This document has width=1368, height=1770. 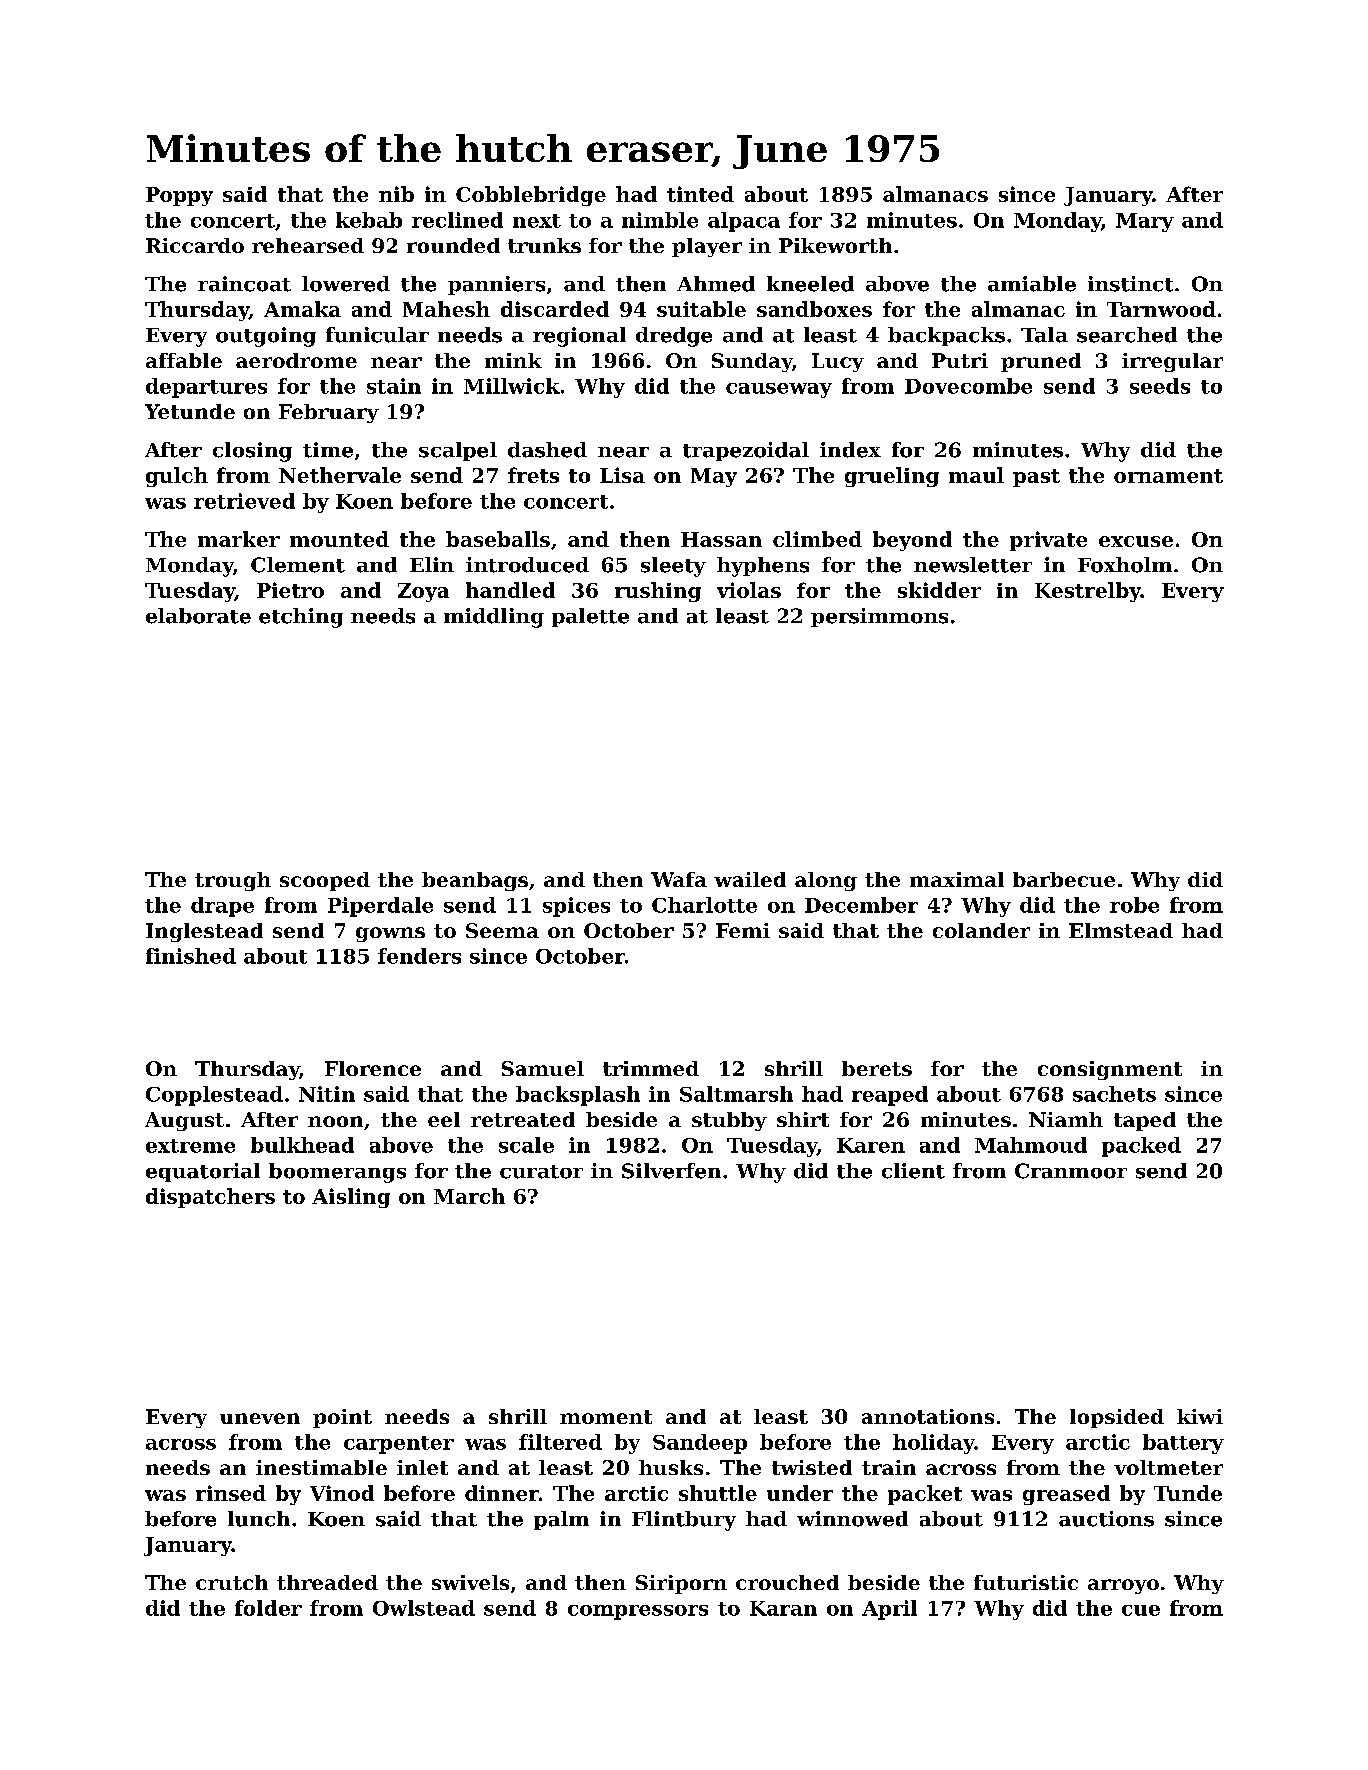 I want to click on Clement, so click(x=298, y=565).
